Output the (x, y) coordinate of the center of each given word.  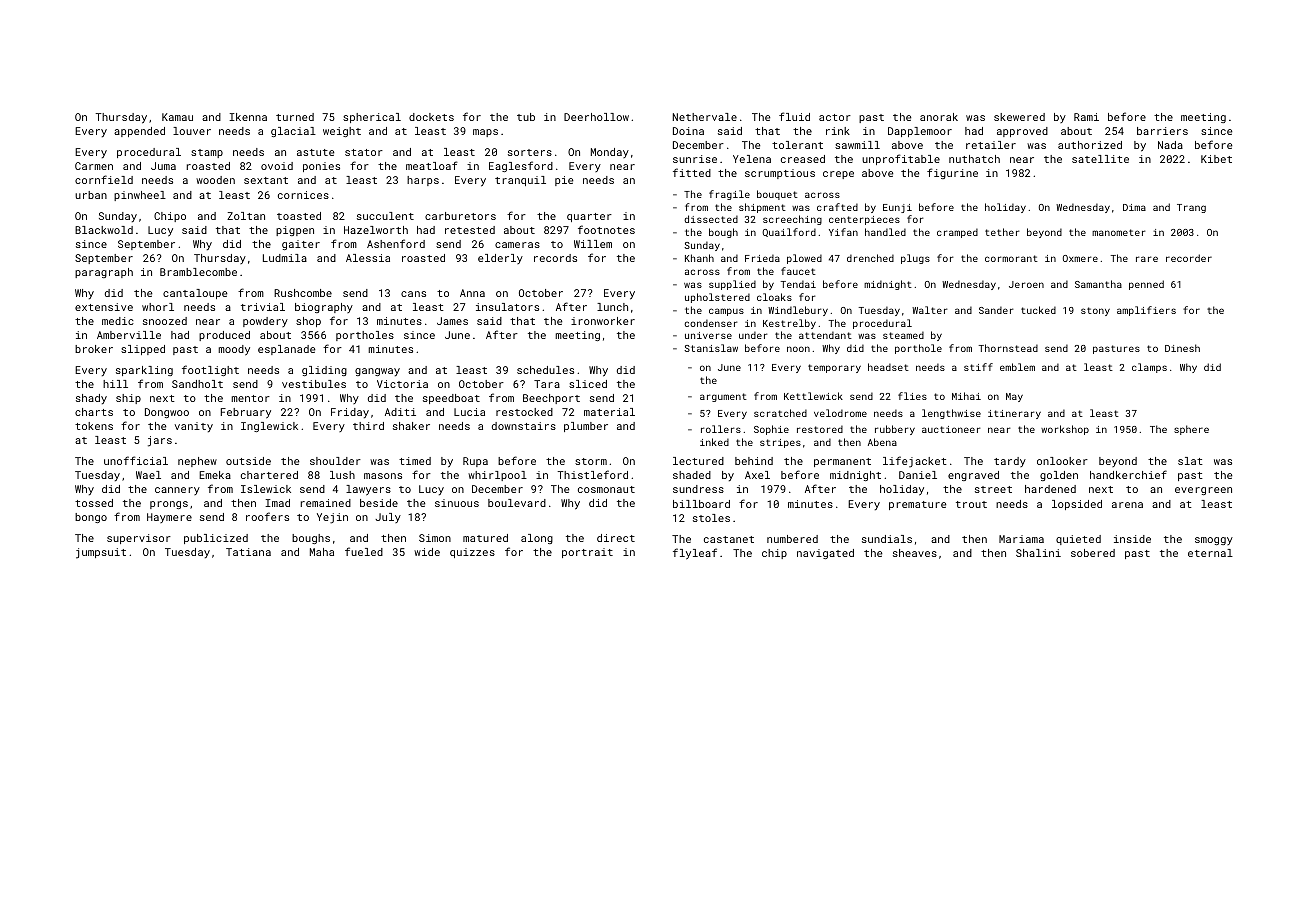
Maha (322, 552)
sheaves (915, 553)
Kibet (1216, 159)
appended (139, 132)
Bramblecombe (198, 272)
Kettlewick (813, 396)
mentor (251, 398)
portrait (587, 553)
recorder (1189, 258)
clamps (1149, 368)
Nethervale (705, 117)
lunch (612, 307)
